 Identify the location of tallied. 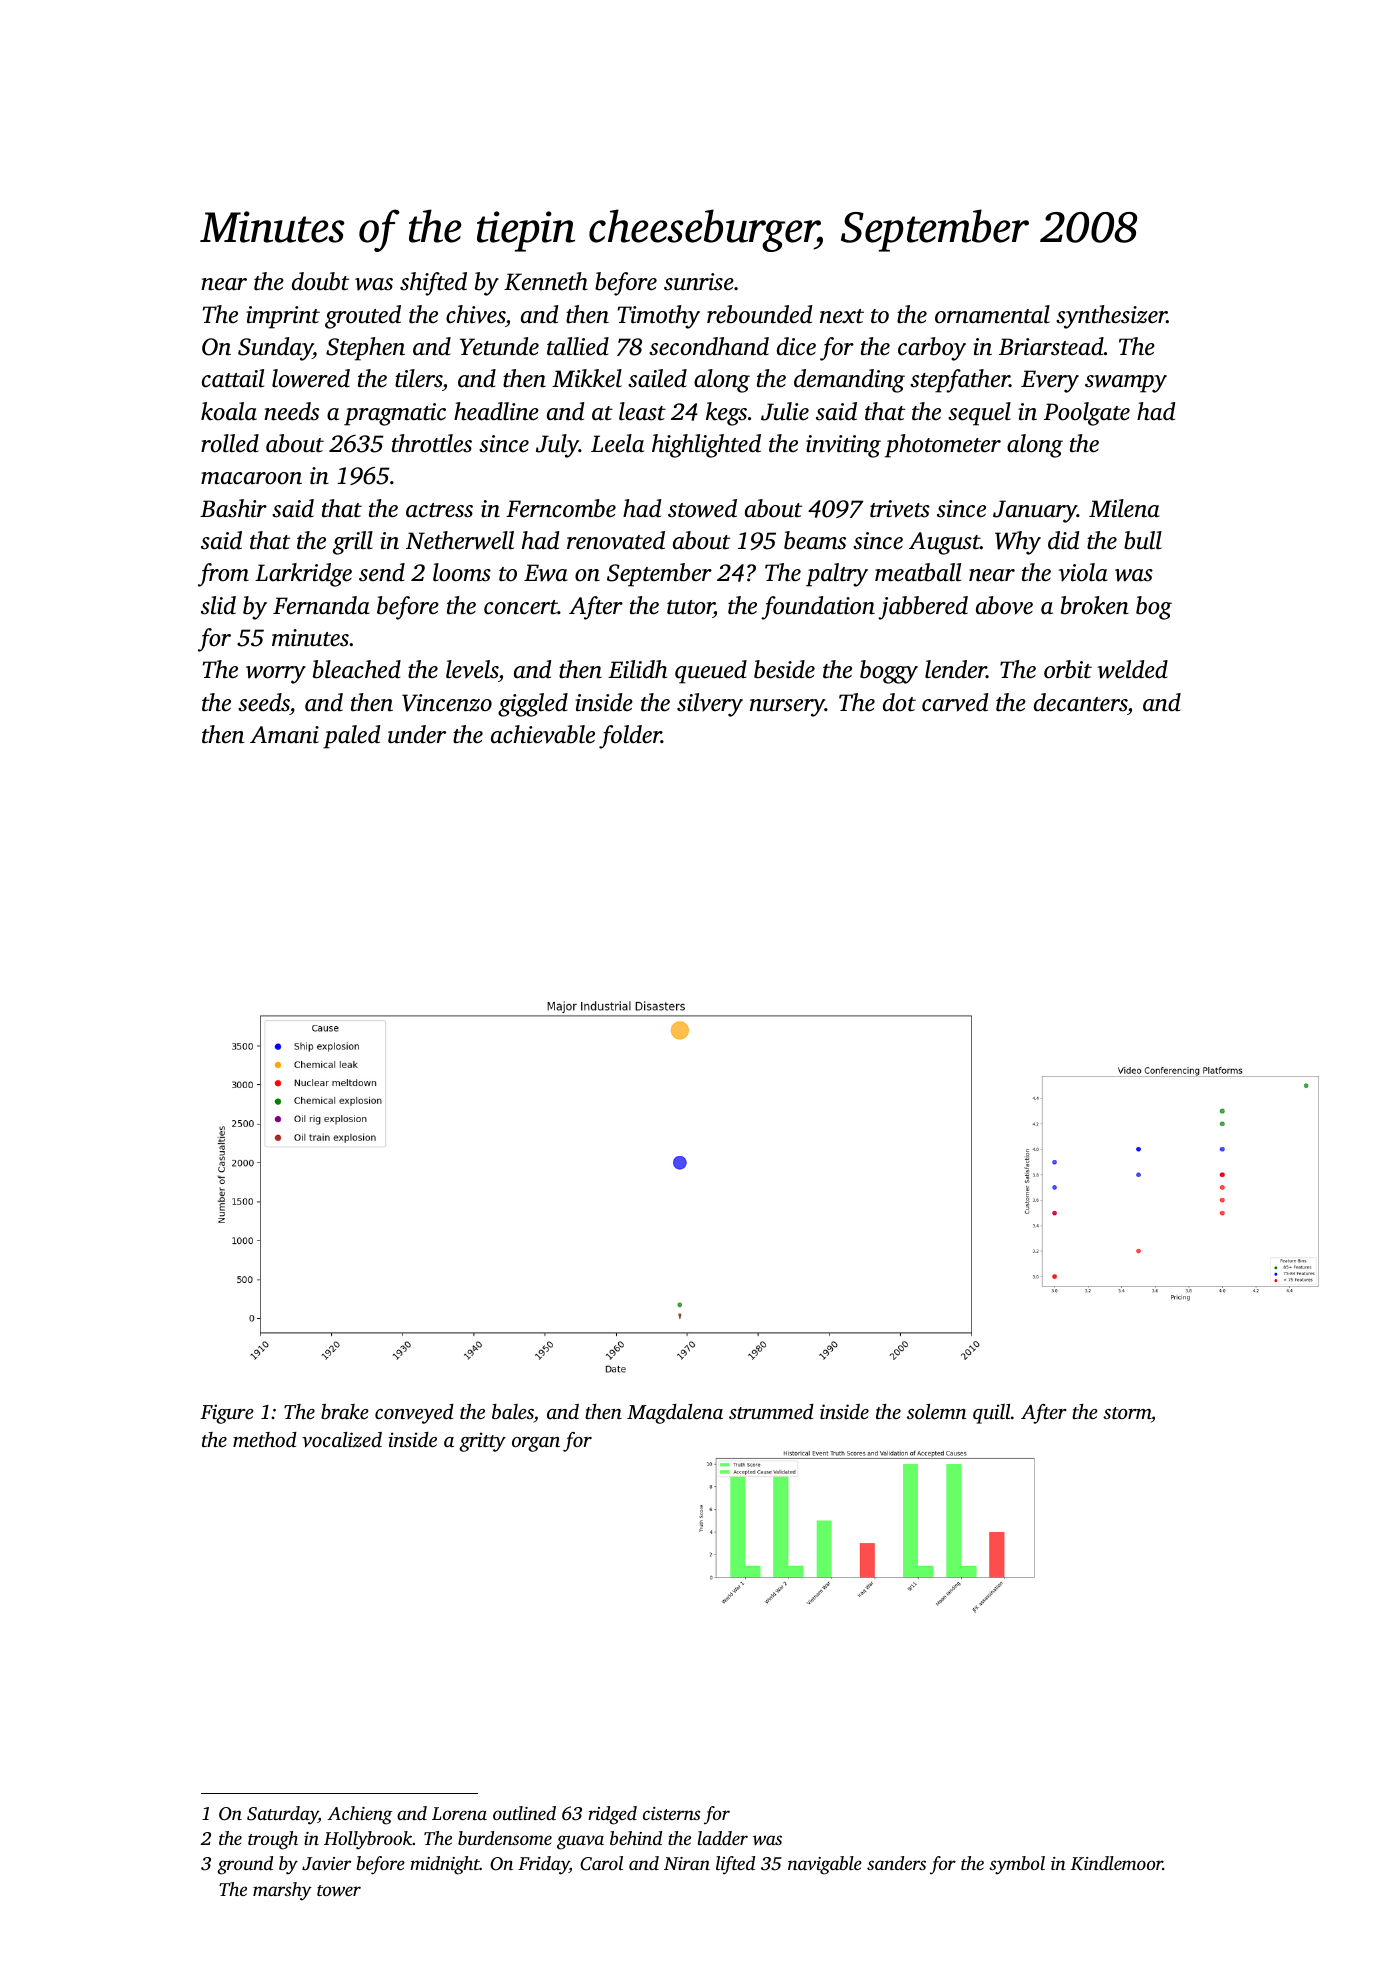
(578, 346).
